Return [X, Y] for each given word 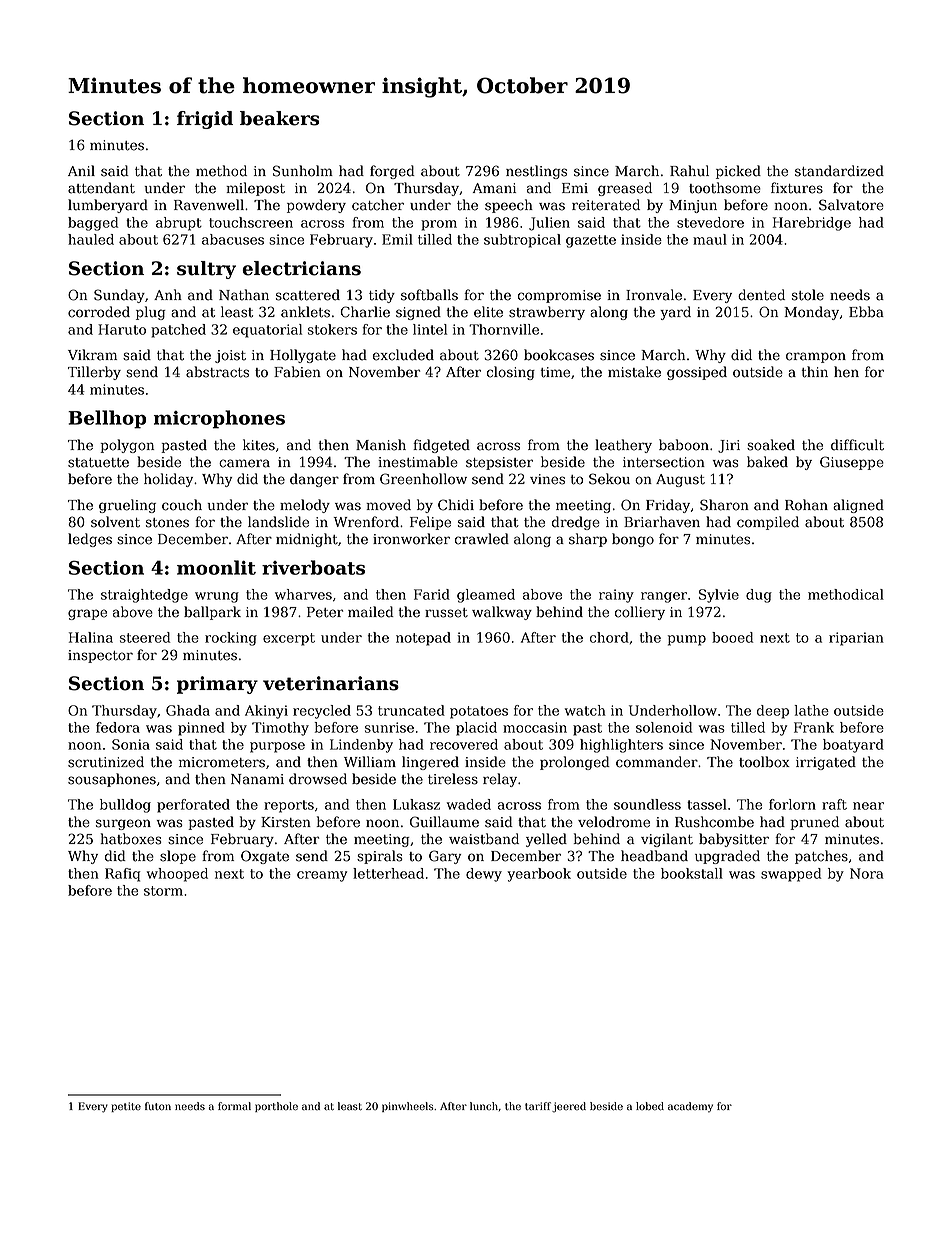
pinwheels [408, 1107]
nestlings [536, 172]
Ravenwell [209, 205]
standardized [839, 171]
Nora [867, 873]
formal [234, 1106]
